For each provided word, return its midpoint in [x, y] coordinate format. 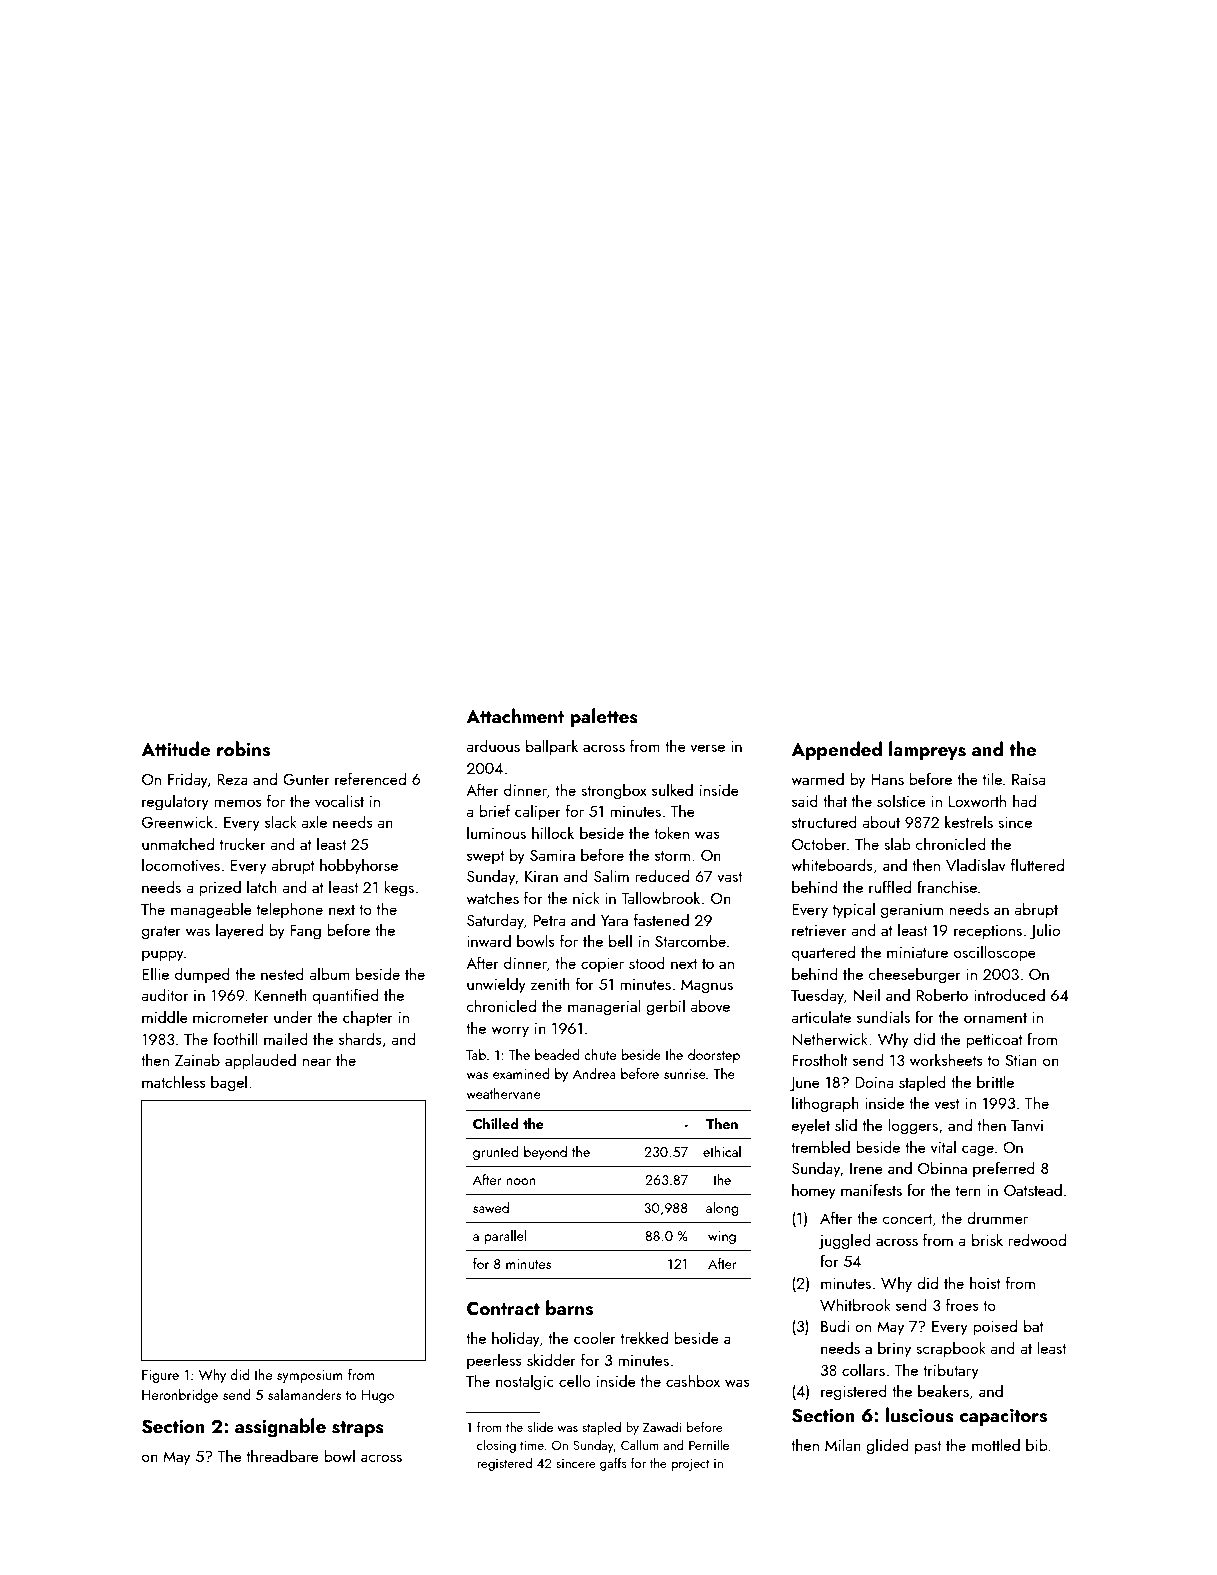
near [317, 1062]
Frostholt [820, 1059]
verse [707, 748]
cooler [595, 1337]
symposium [310, 1376]
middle [165, 1016]
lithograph [825, 1104]
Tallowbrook [660, 897]
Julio [1045, 931]
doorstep [714, 1056]
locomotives [181, 864]
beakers [943, 1390]
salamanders [304, 1394]
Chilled [496, 1123]
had [1024, 800]
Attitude [175, 748]
